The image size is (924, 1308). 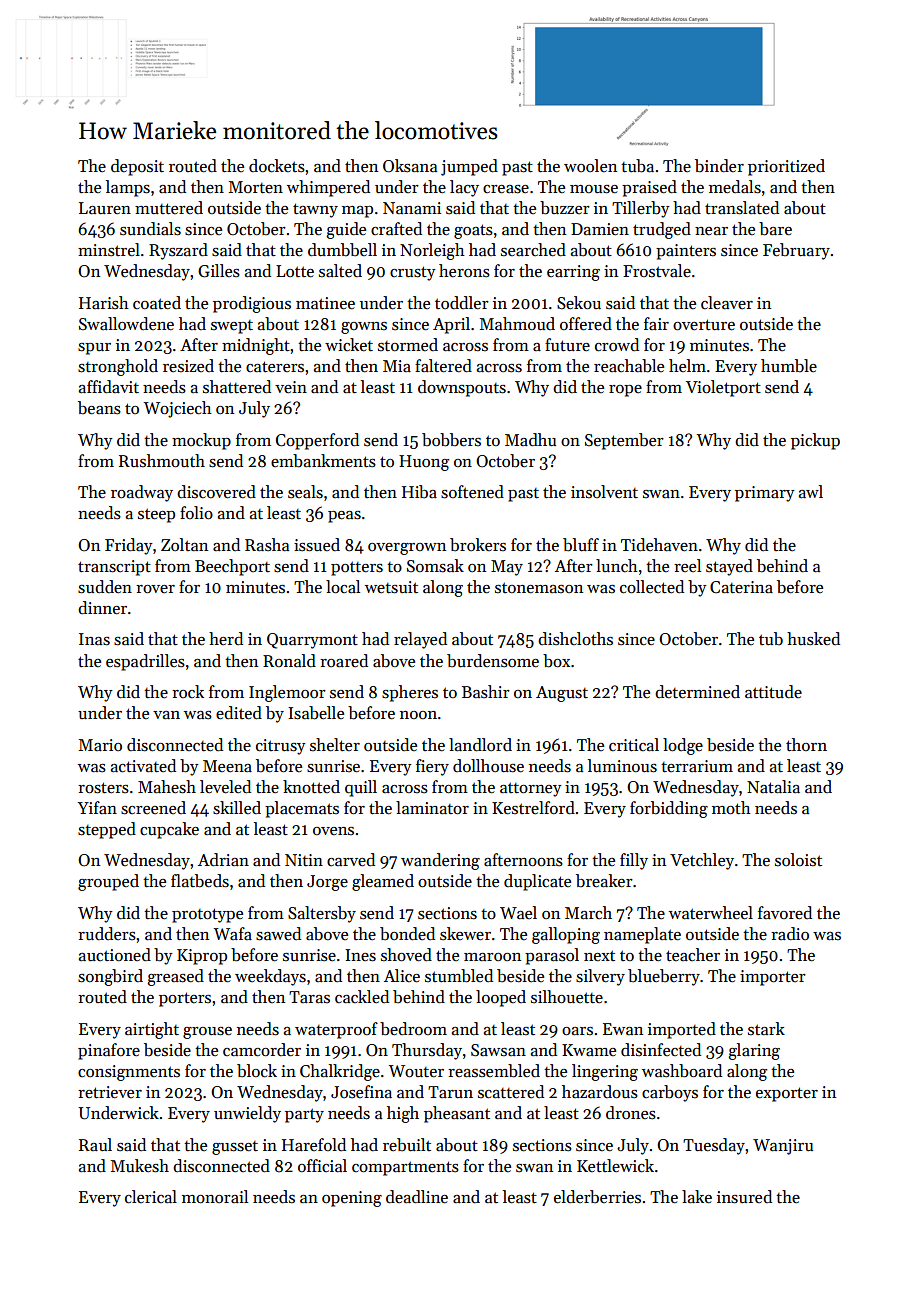 I want to click on Vetchley, so click(x=702, y=861).
